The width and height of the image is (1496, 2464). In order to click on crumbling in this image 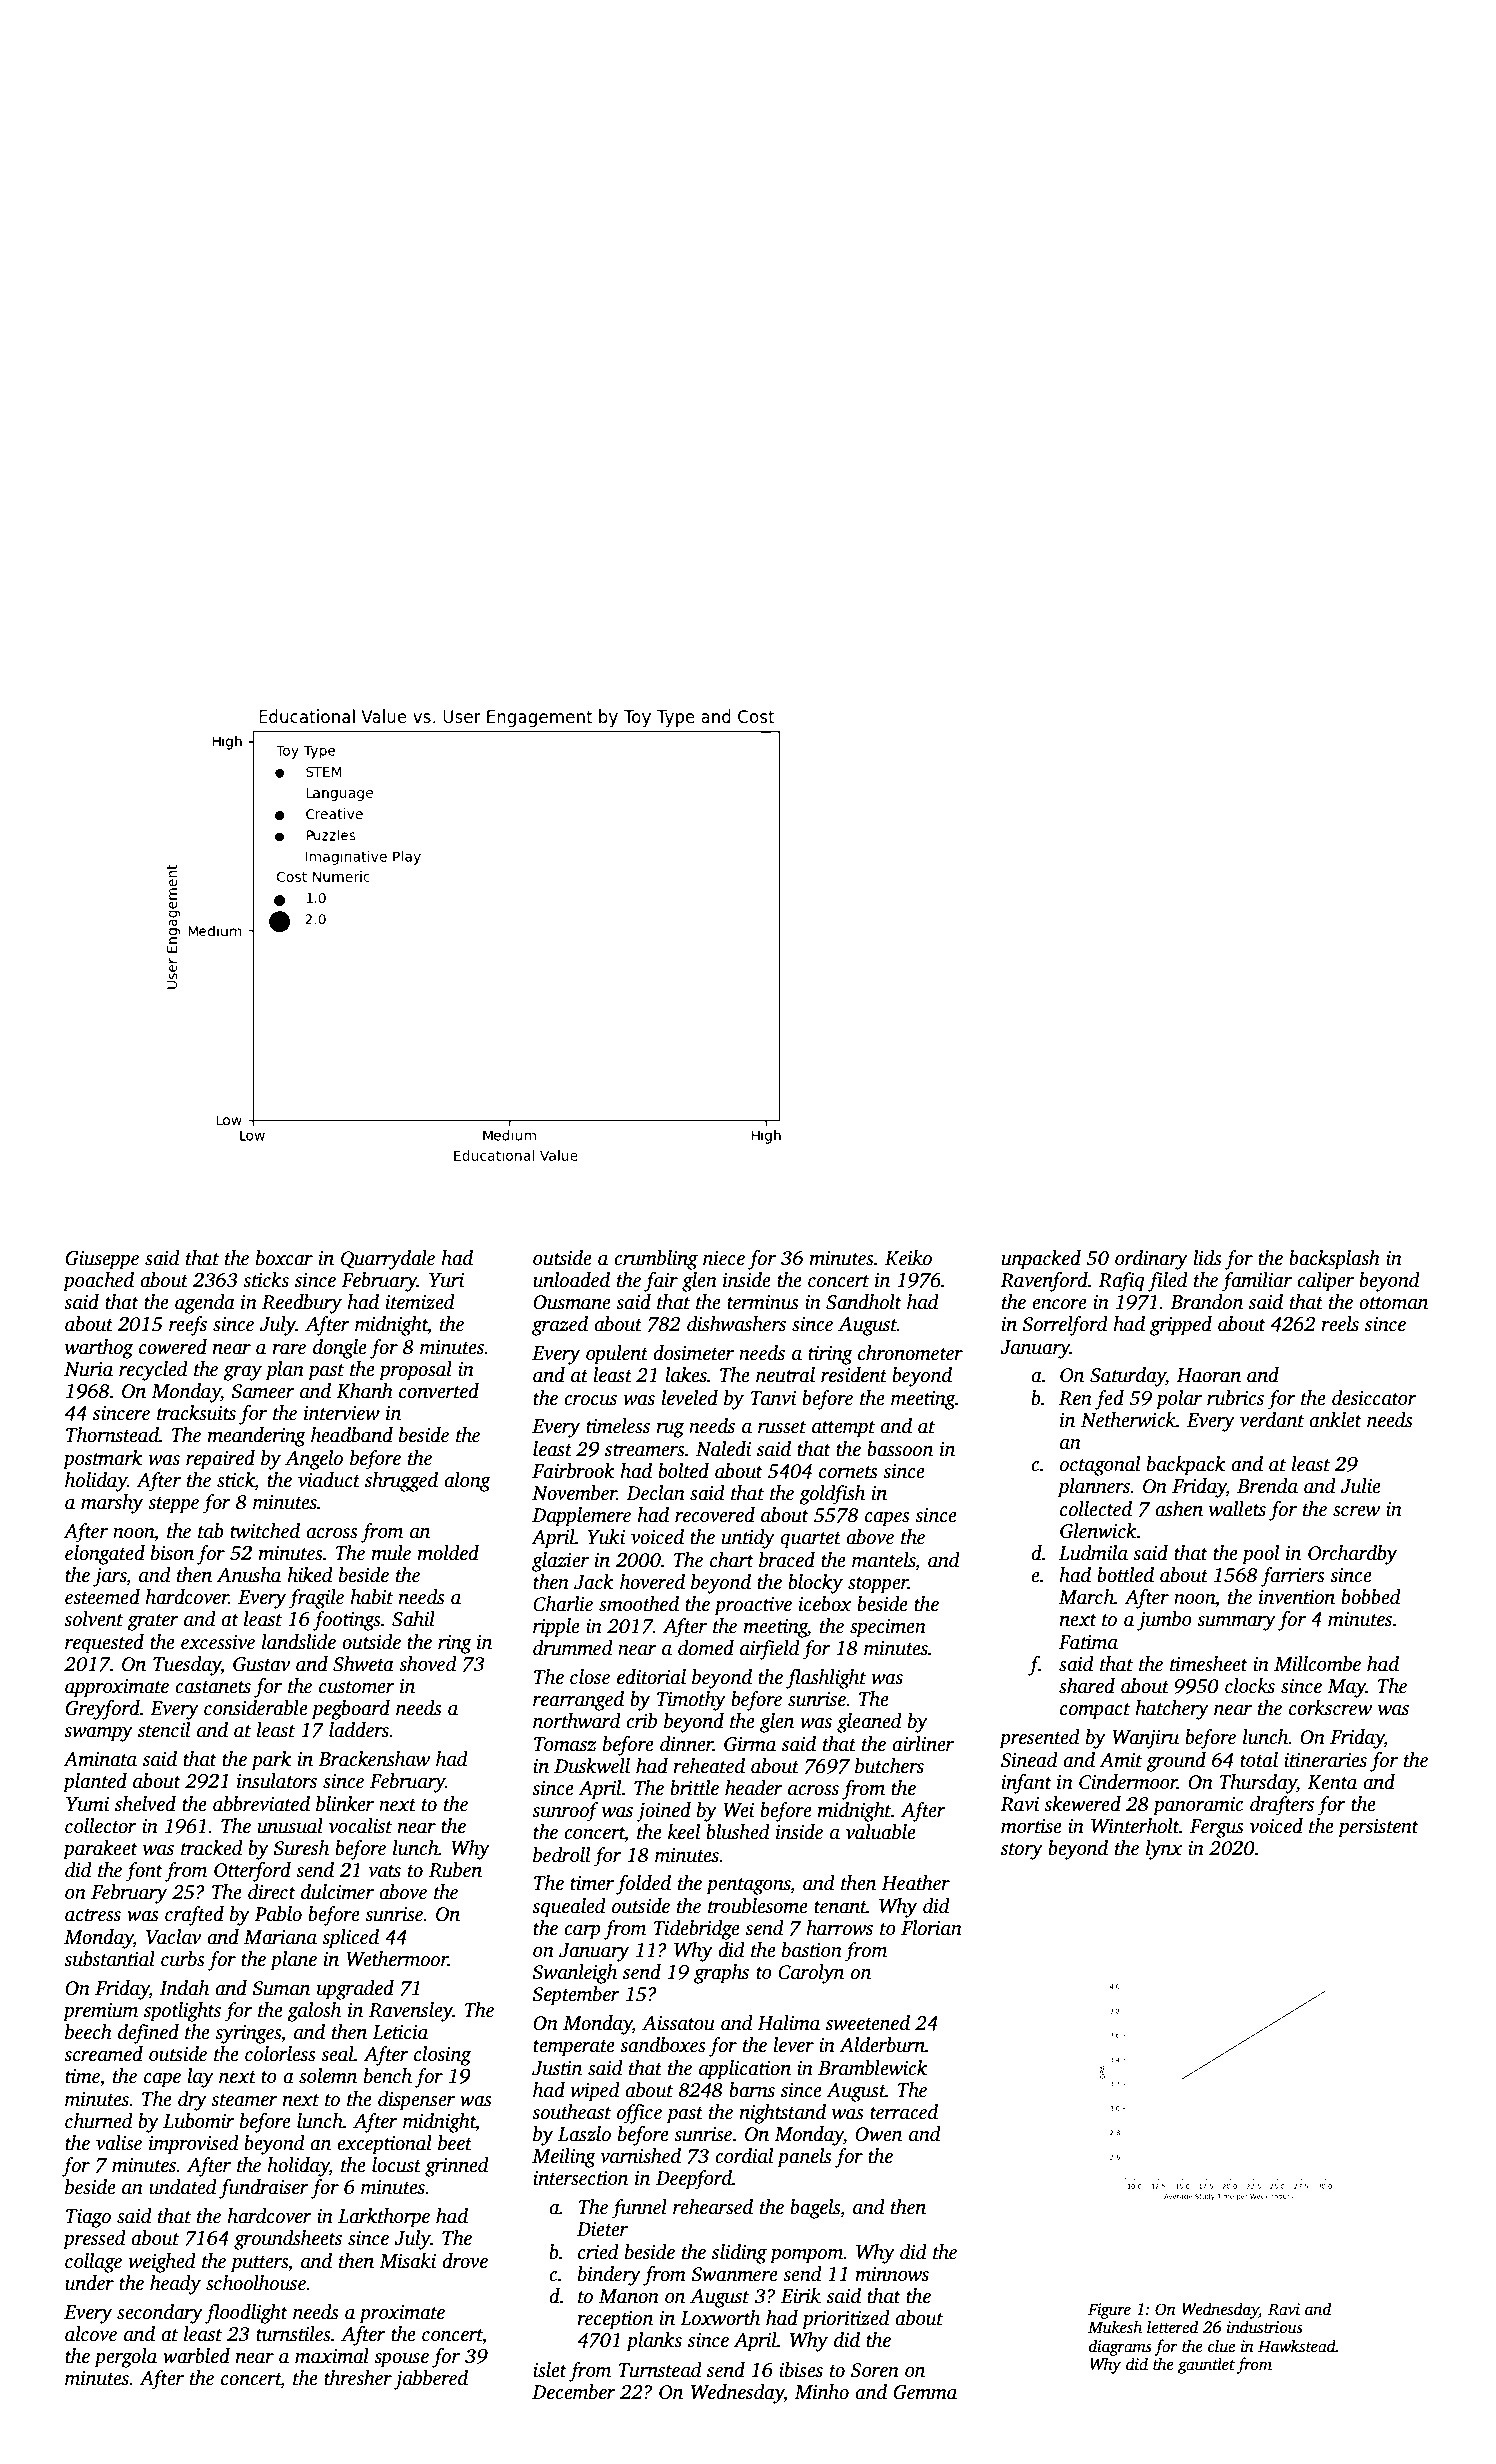, I will do `click(656, 1260)`.
